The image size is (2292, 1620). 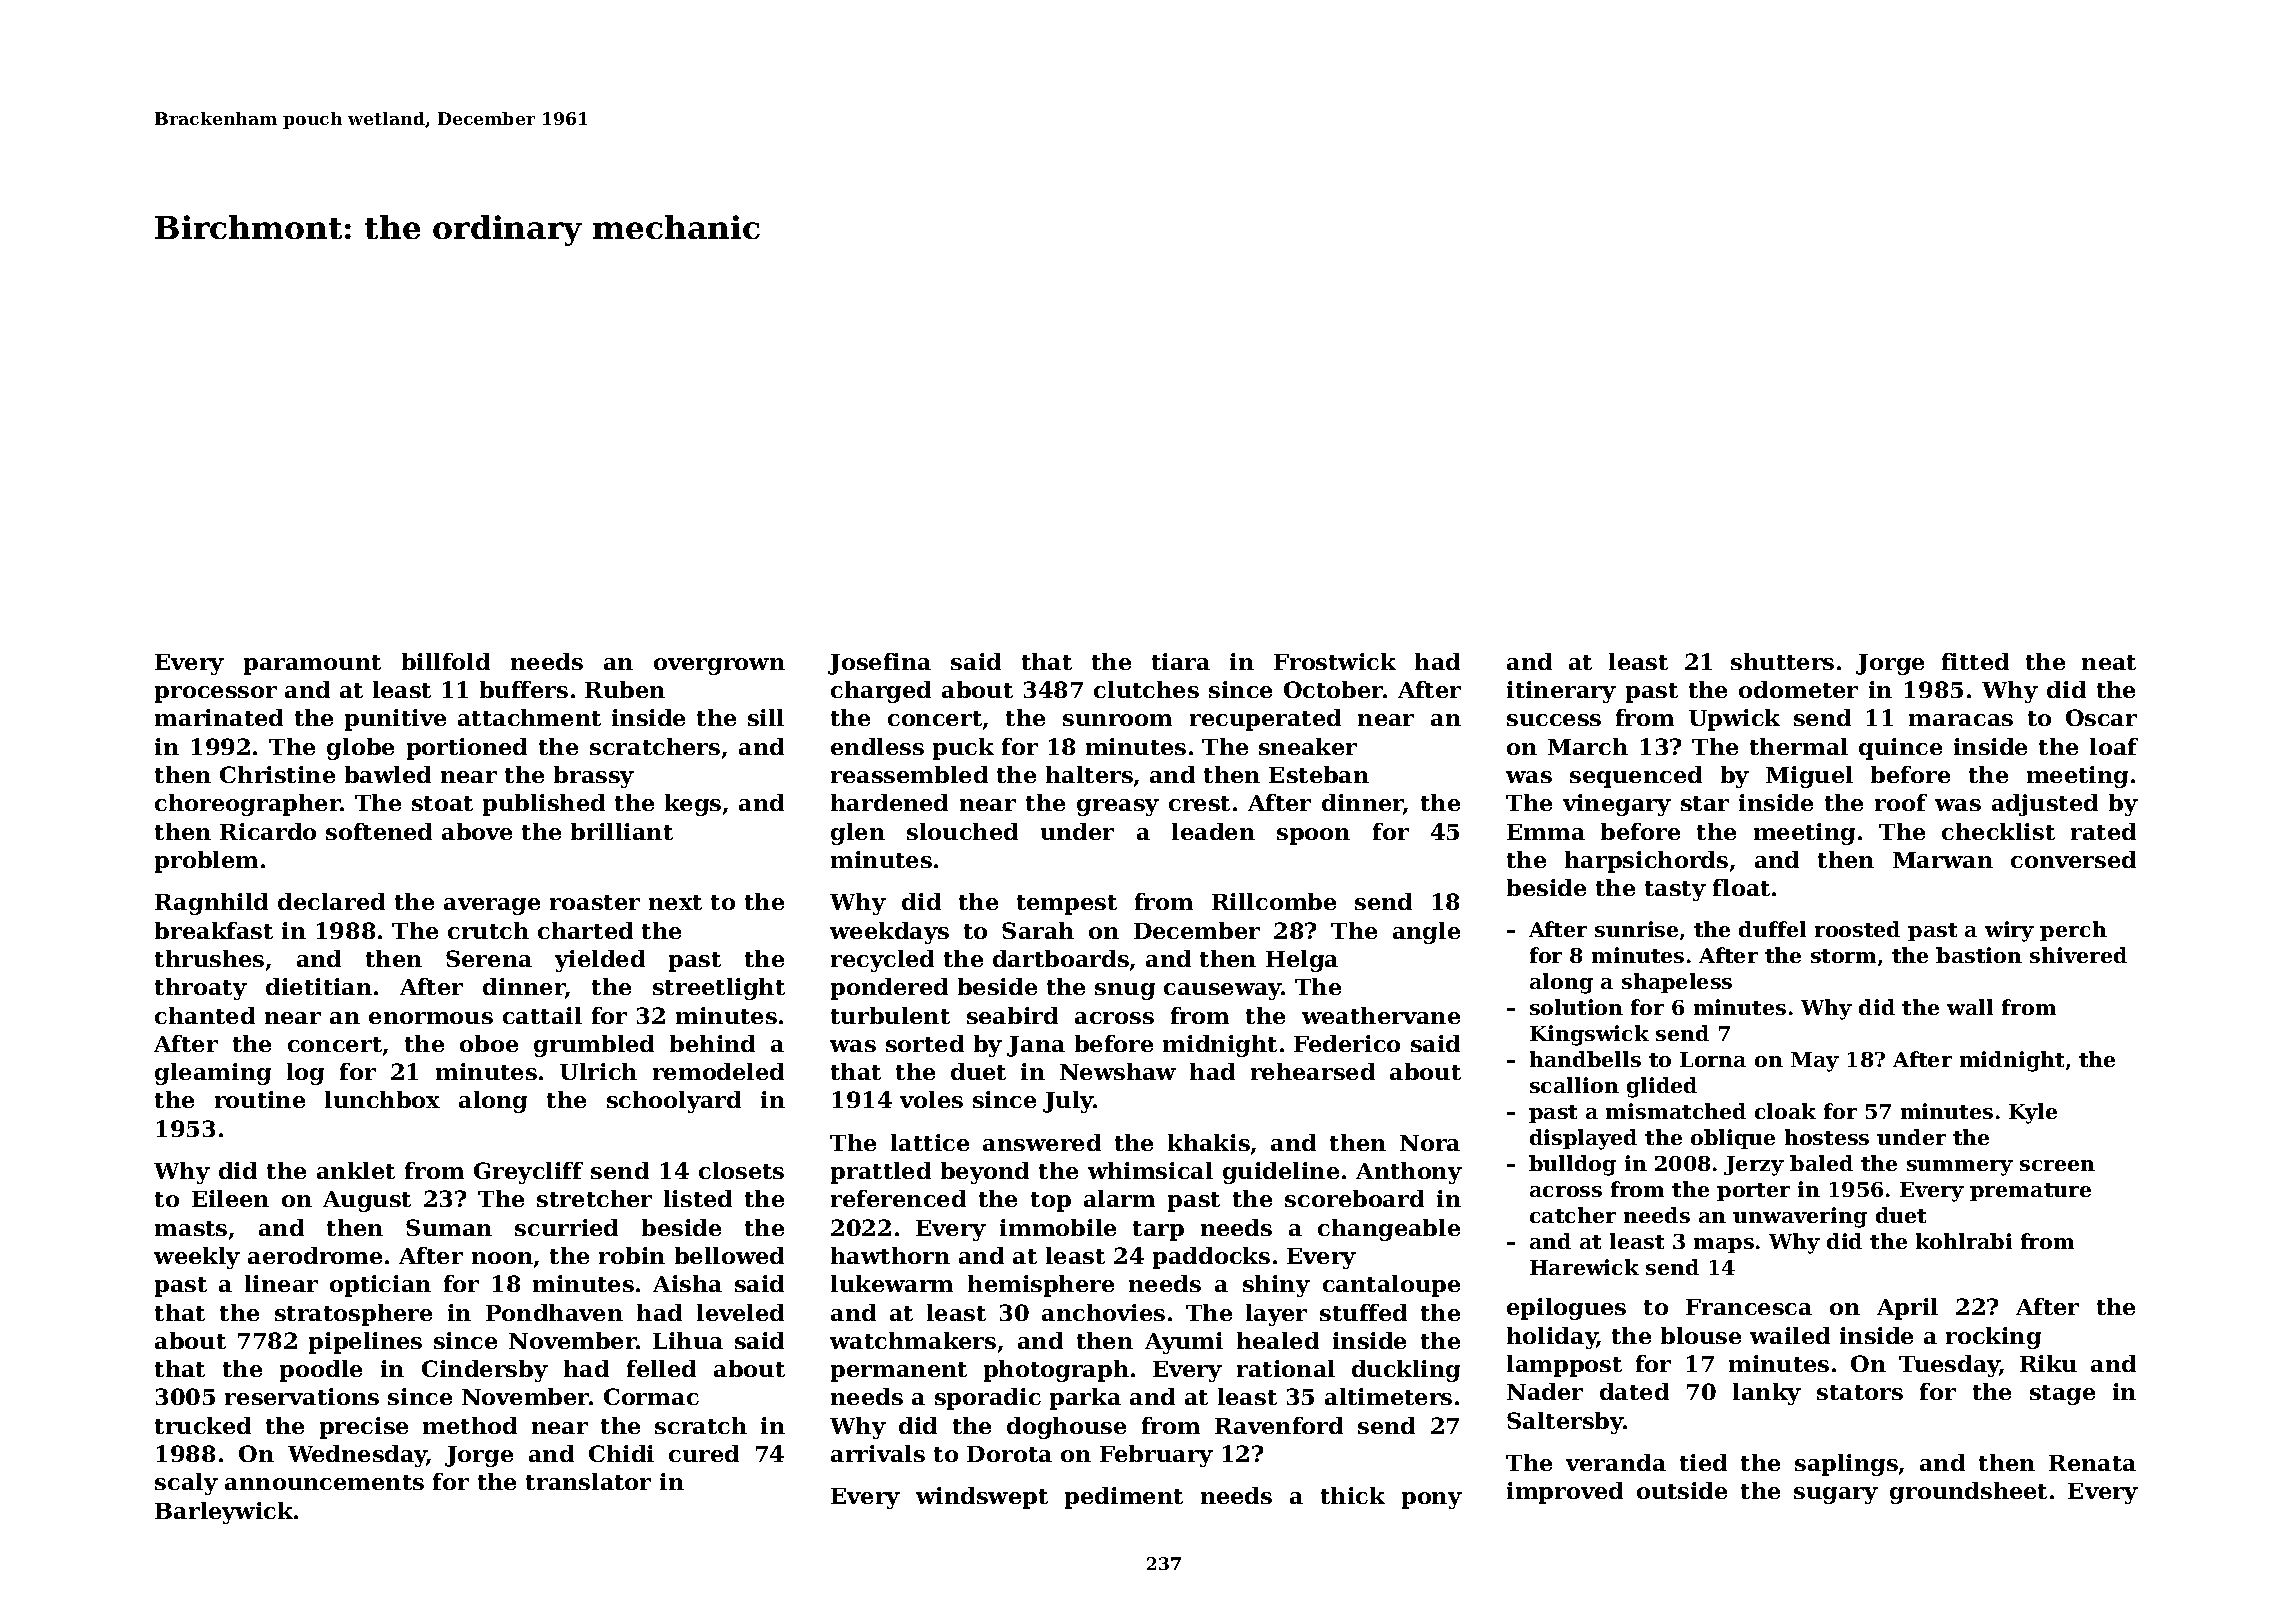 What do you see at coordinates (1782, 661) in the image?
I see `shutters` at bounding box center [1782, 661].
